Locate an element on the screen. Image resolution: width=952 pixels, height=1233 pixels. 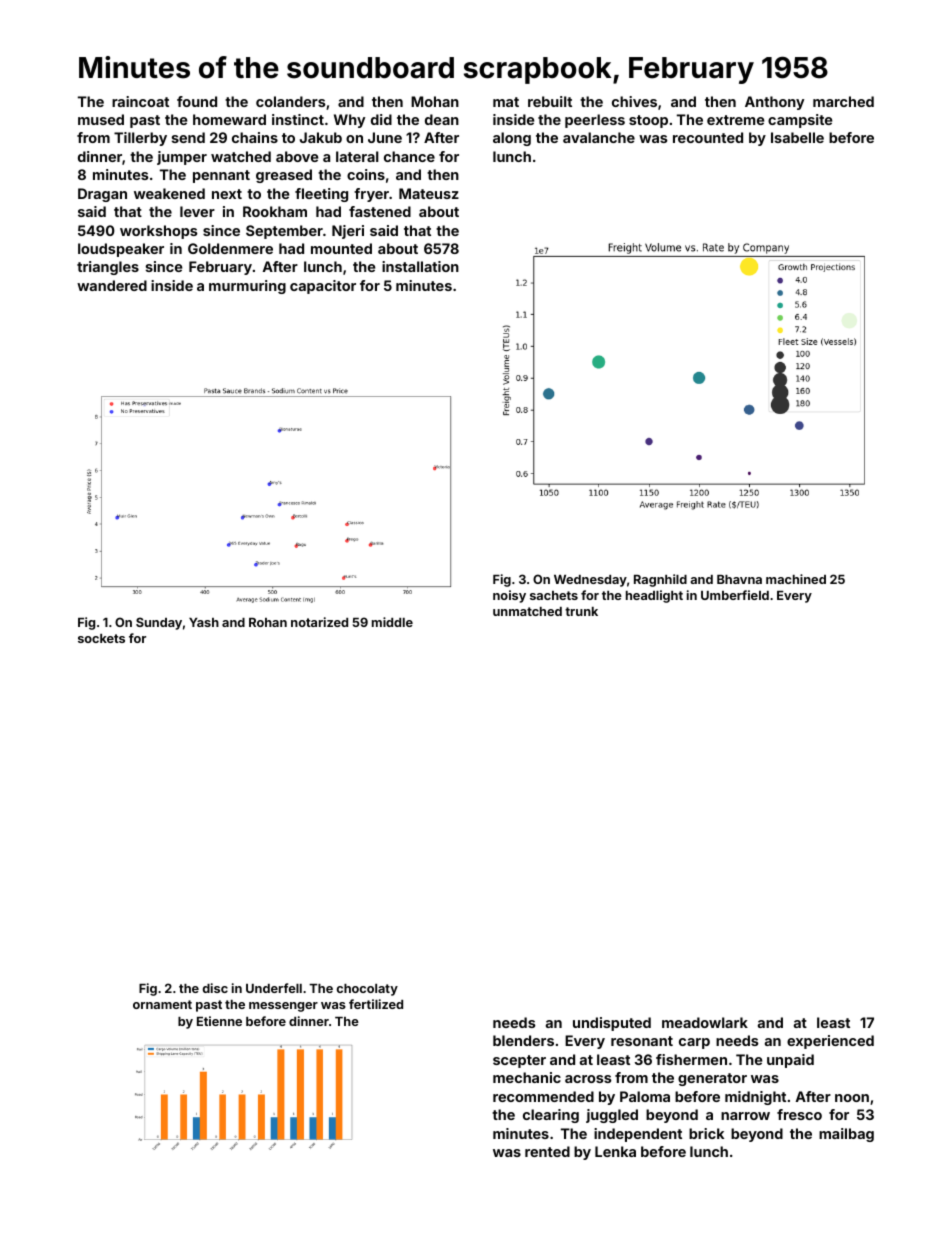
Ragnhild is located at coordinates (660, 580).
